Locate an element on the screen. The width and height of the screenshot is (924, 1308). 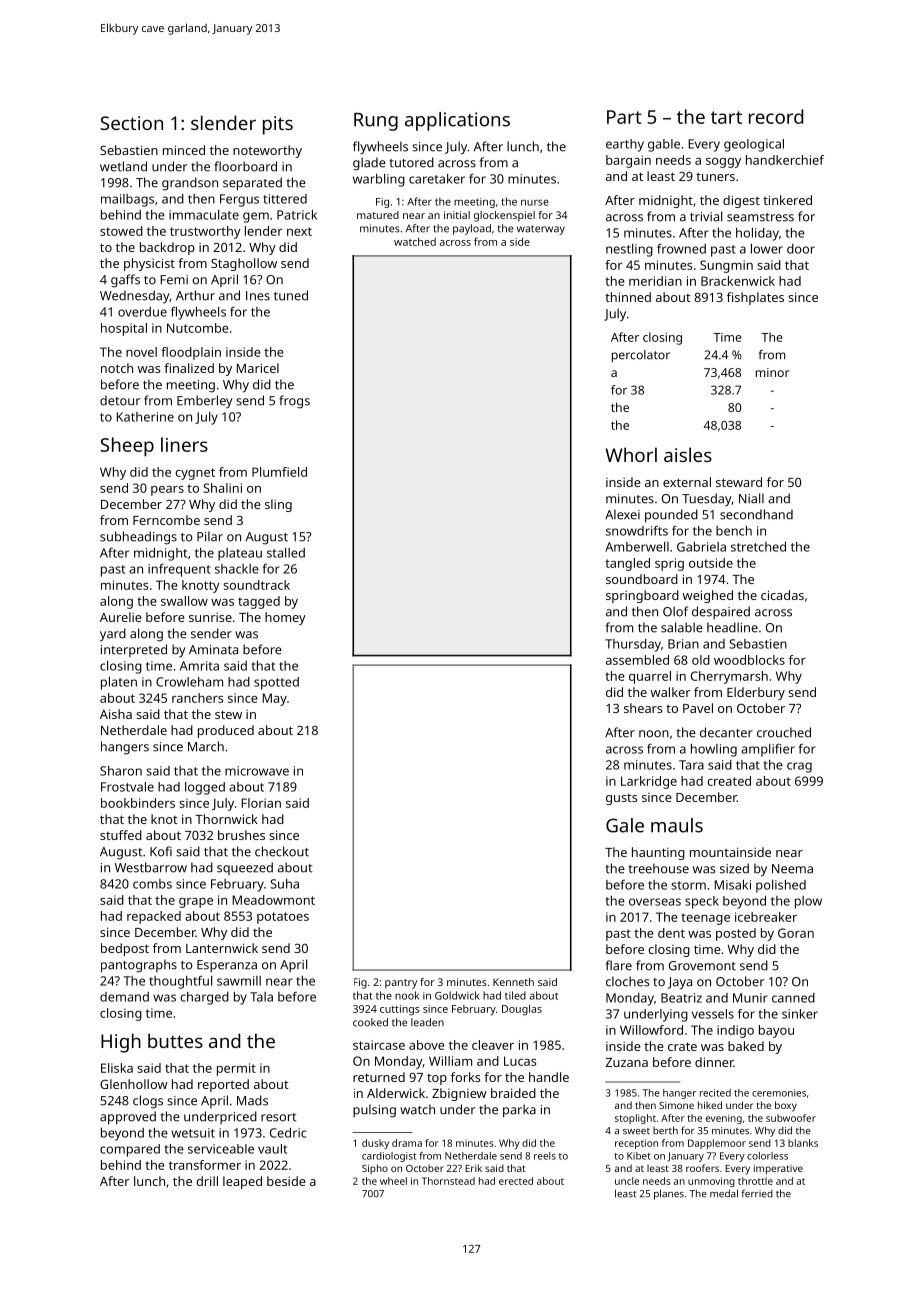
Part is located at coordinates (624, 117).
